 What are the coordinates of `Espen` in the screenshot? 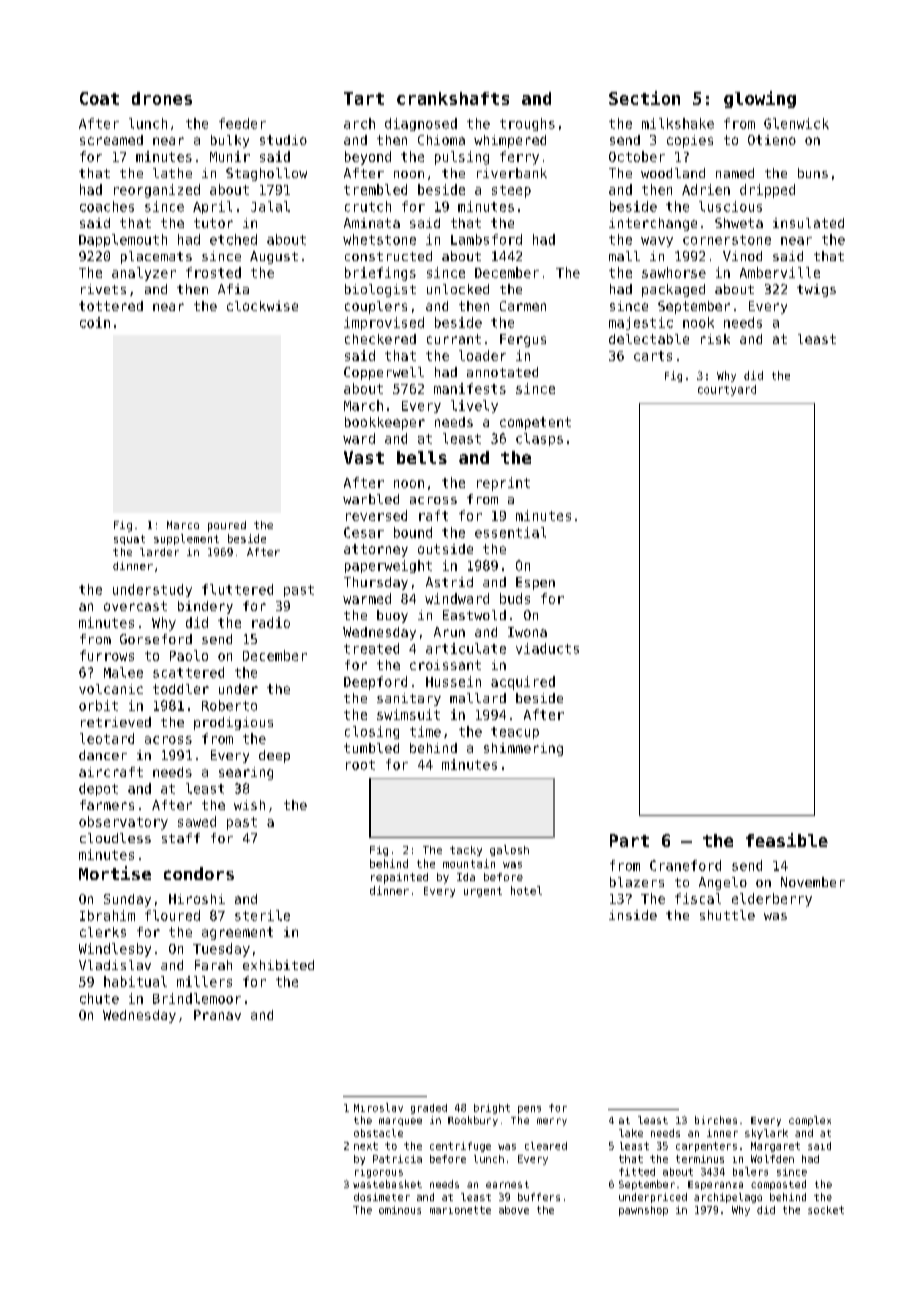 It's located at (535, 583).
